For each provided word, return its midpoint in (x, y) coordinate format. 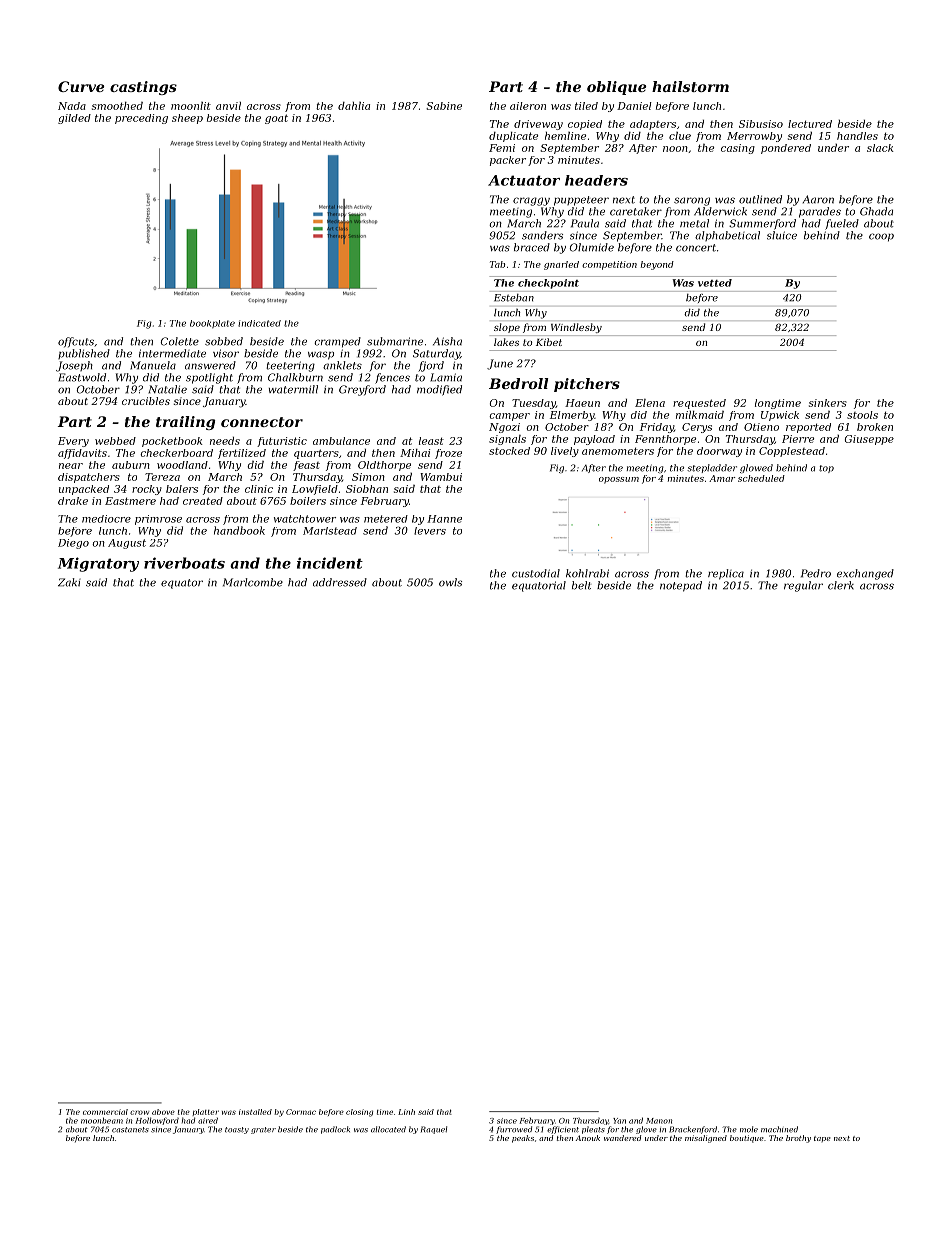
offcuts (76, 342)
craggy (531, 201)
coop (881, 237)
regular (803, 586)
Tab (497, 264)
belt (581, 585)
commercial (105, 1112)
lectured (810, 124)
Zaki (69, 582)
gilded (74, 119)
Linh (406, 1112)
